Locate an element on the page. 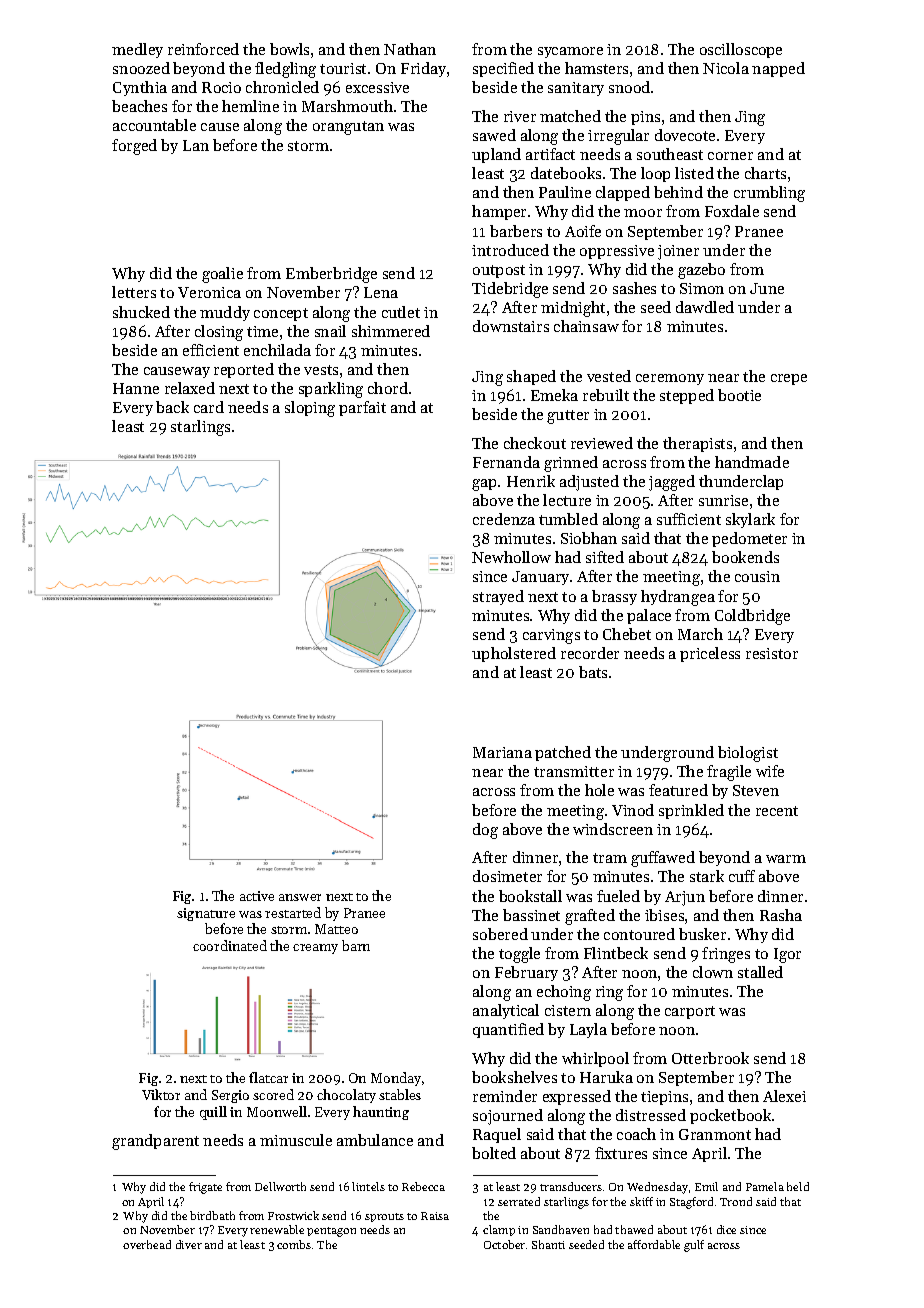 The image size is (924, 1308). orangutan is located at coordinates (348, 128).
